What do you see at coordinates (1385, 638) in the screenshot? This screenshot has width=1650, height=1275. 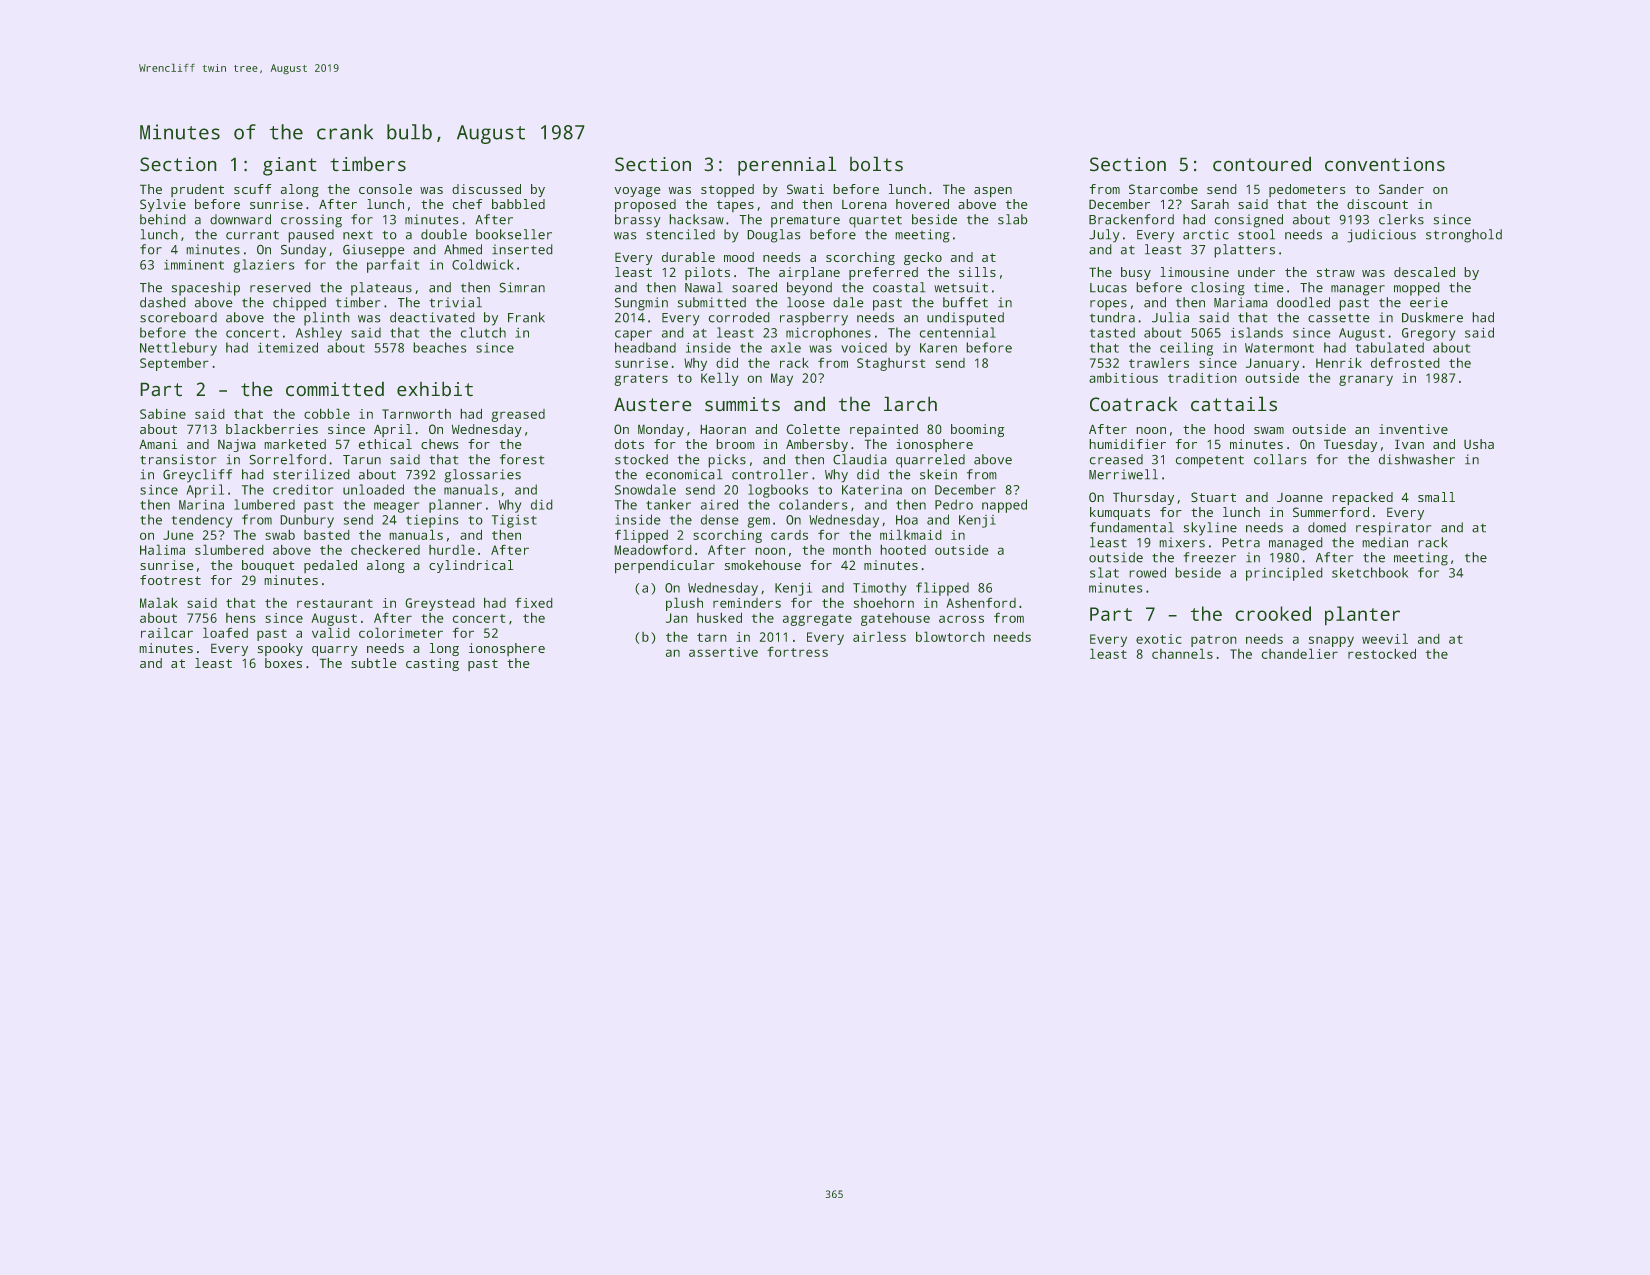 I see `weevil` at bounding box center [1385, 638].
